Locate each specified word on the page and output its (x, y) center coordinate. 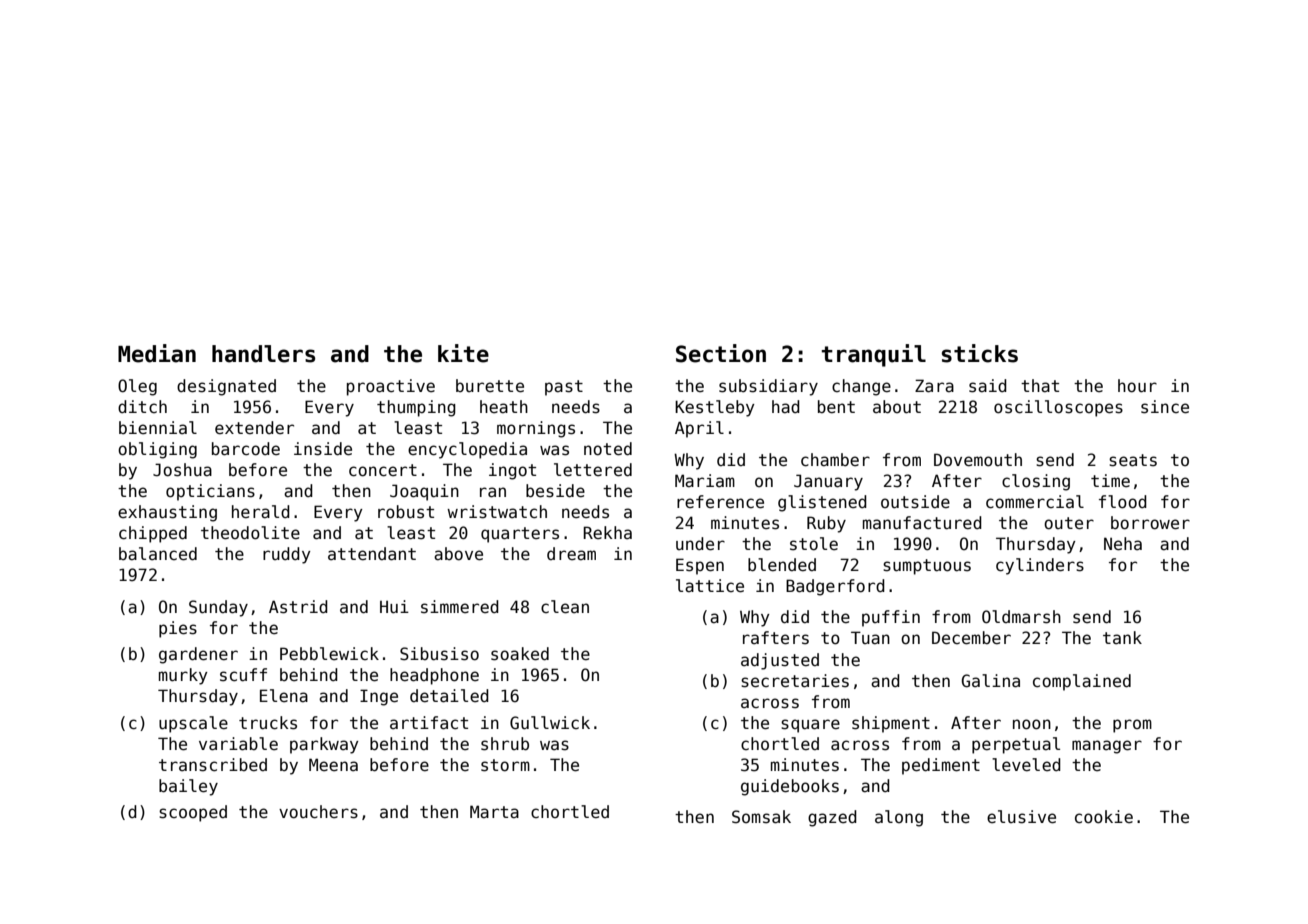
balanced (158, 554)
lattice (710, 586)
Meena (333, 764)
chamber (835, 460)
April (699, 429)
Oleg (137, 387)
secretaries (795, 681)
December (971, 638)
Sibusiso (439, 654)
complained (1082, 682)
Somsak (761, 817)
